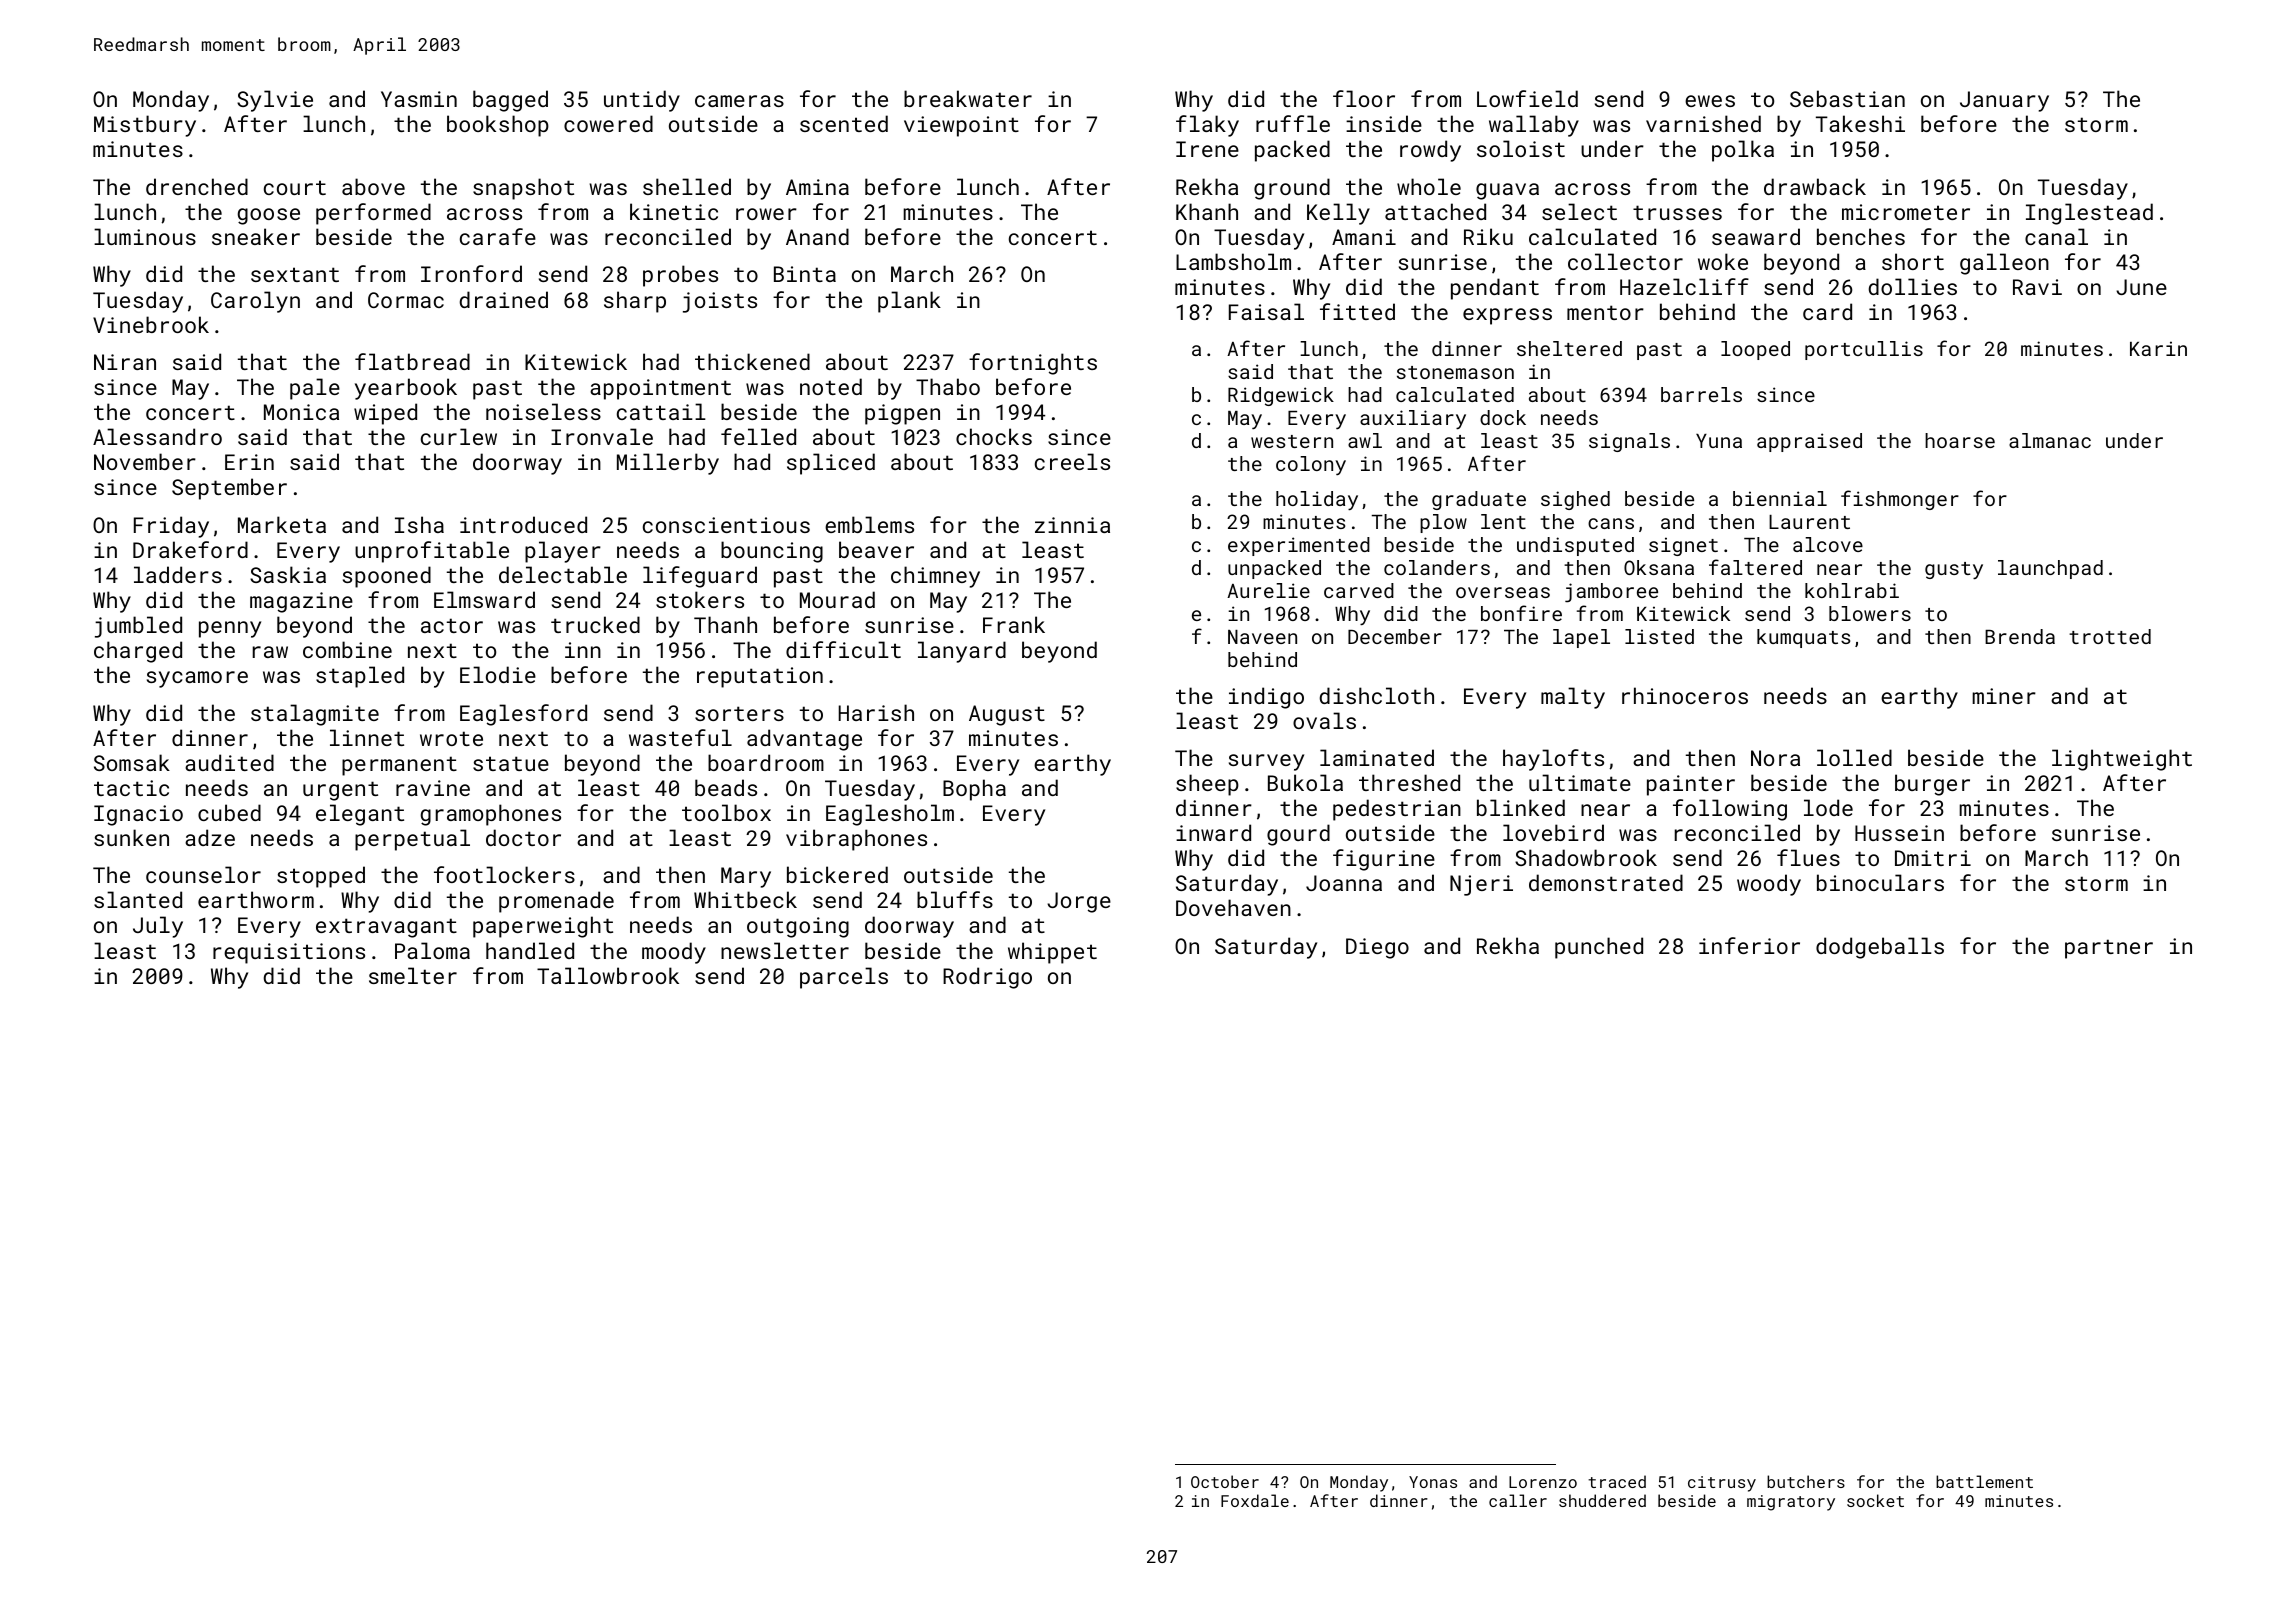  What do you see at coordinates (412, 361) in the document?
I see `flatbread` at bounding box center [412, 361].
